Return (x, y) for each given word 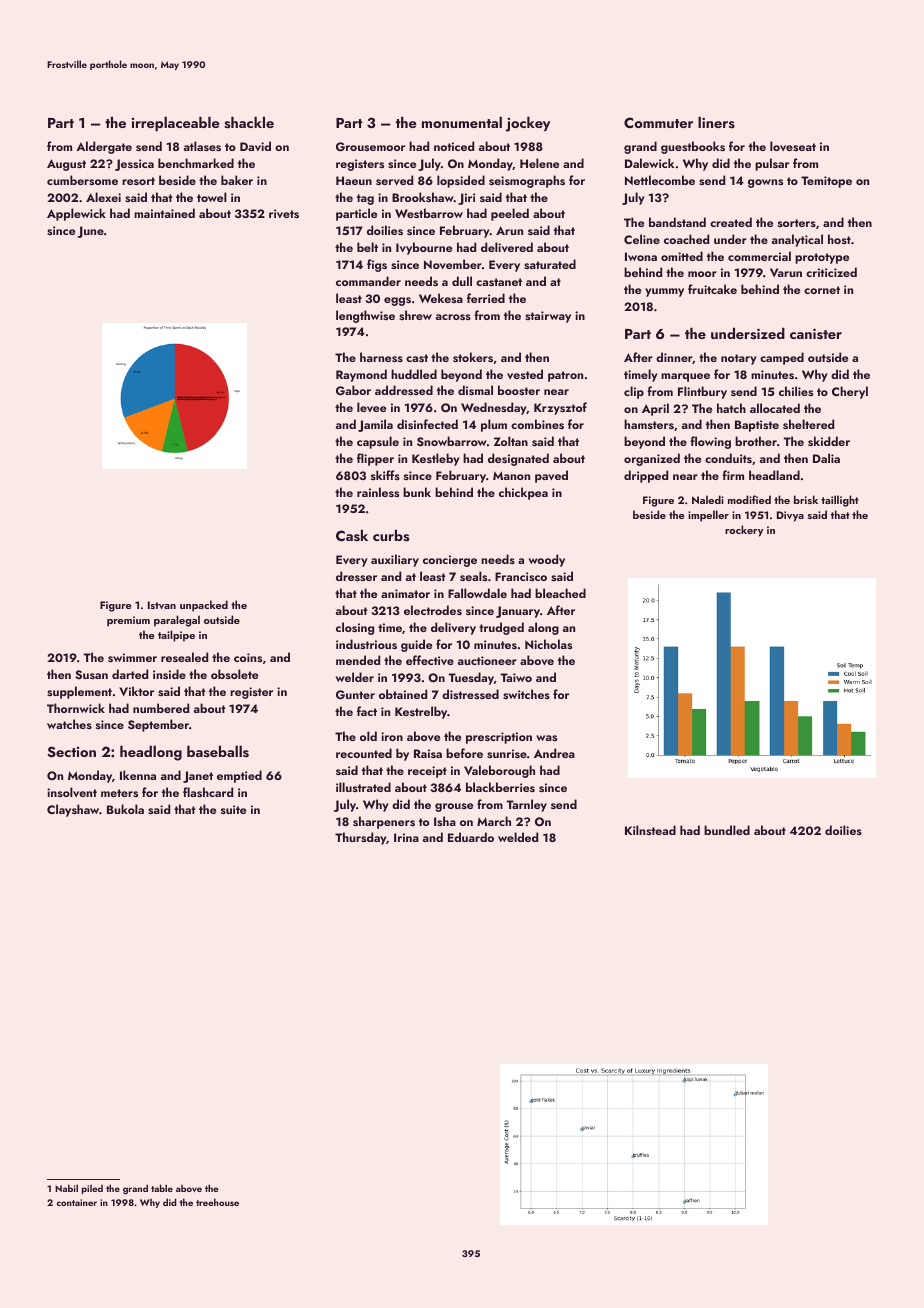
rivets (284, 213)
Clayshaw (73, 810)
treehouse (217, 1202)
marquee (685, 377)
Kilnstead (650, 830)
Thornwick (76, 708)
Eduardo (471, 837)
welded (518, 837)
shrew (415, 315)
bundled (727, 830)
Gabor (353, 390)
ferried (486, 298)
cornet (822, 290)
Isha (445, 821)
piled (92, 1189)
